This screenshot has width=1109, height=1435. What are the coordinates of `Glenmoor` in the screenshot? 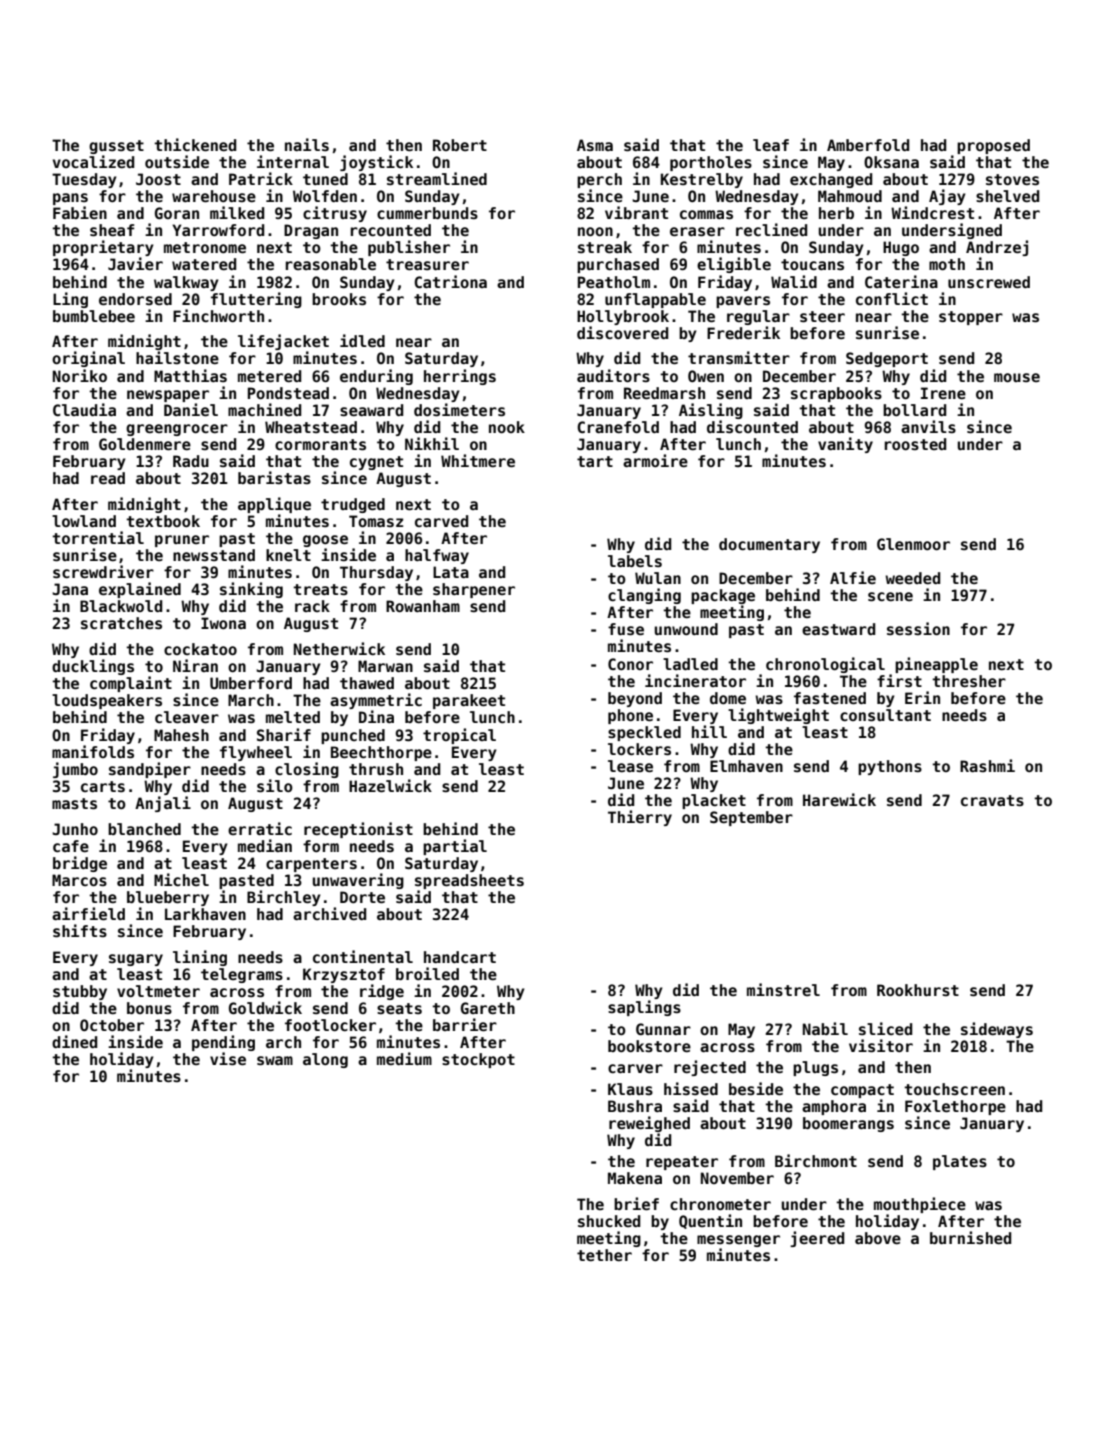 It's located at (913, 544).
